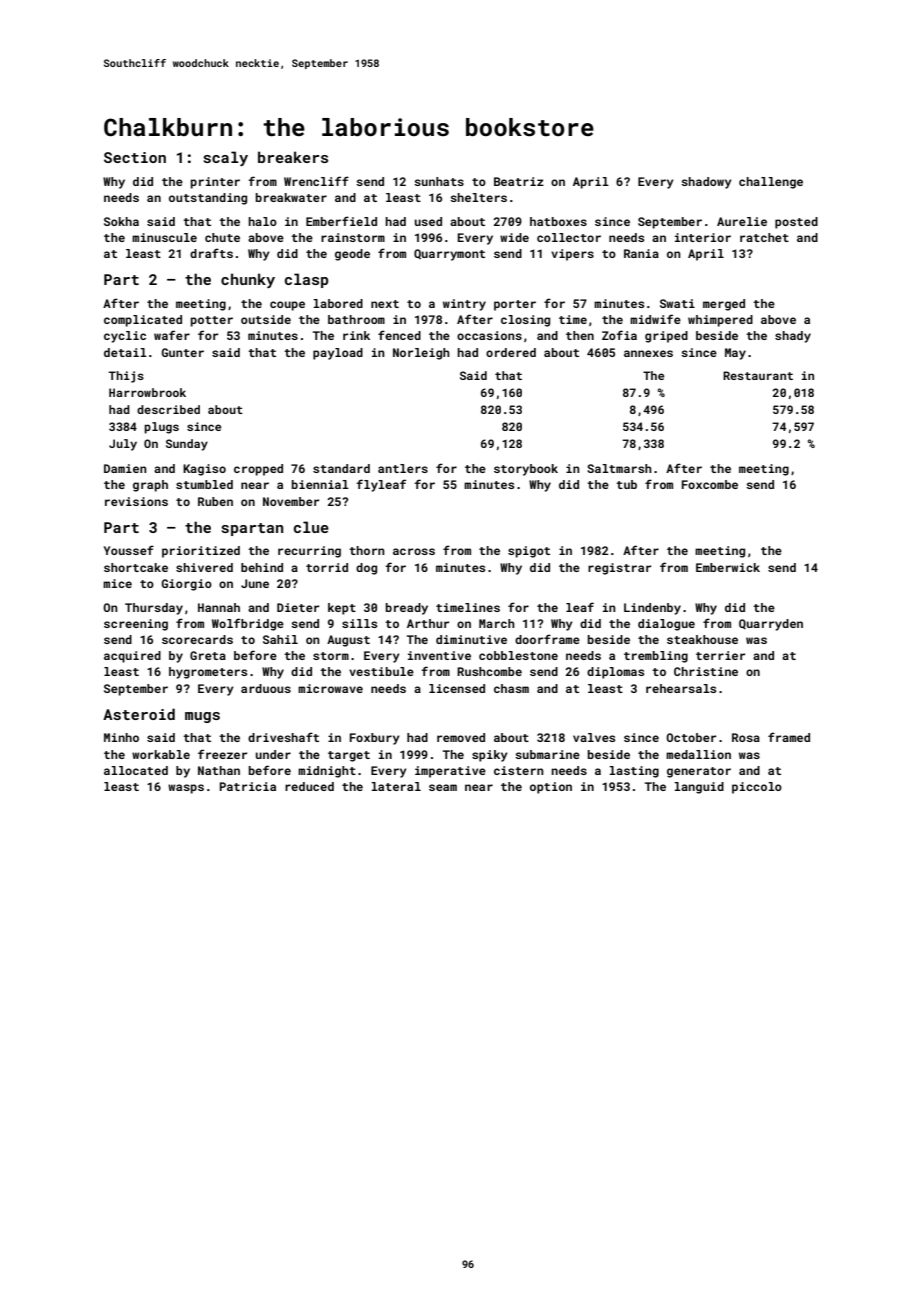  I want to click on antlers, so click(403, 468).
